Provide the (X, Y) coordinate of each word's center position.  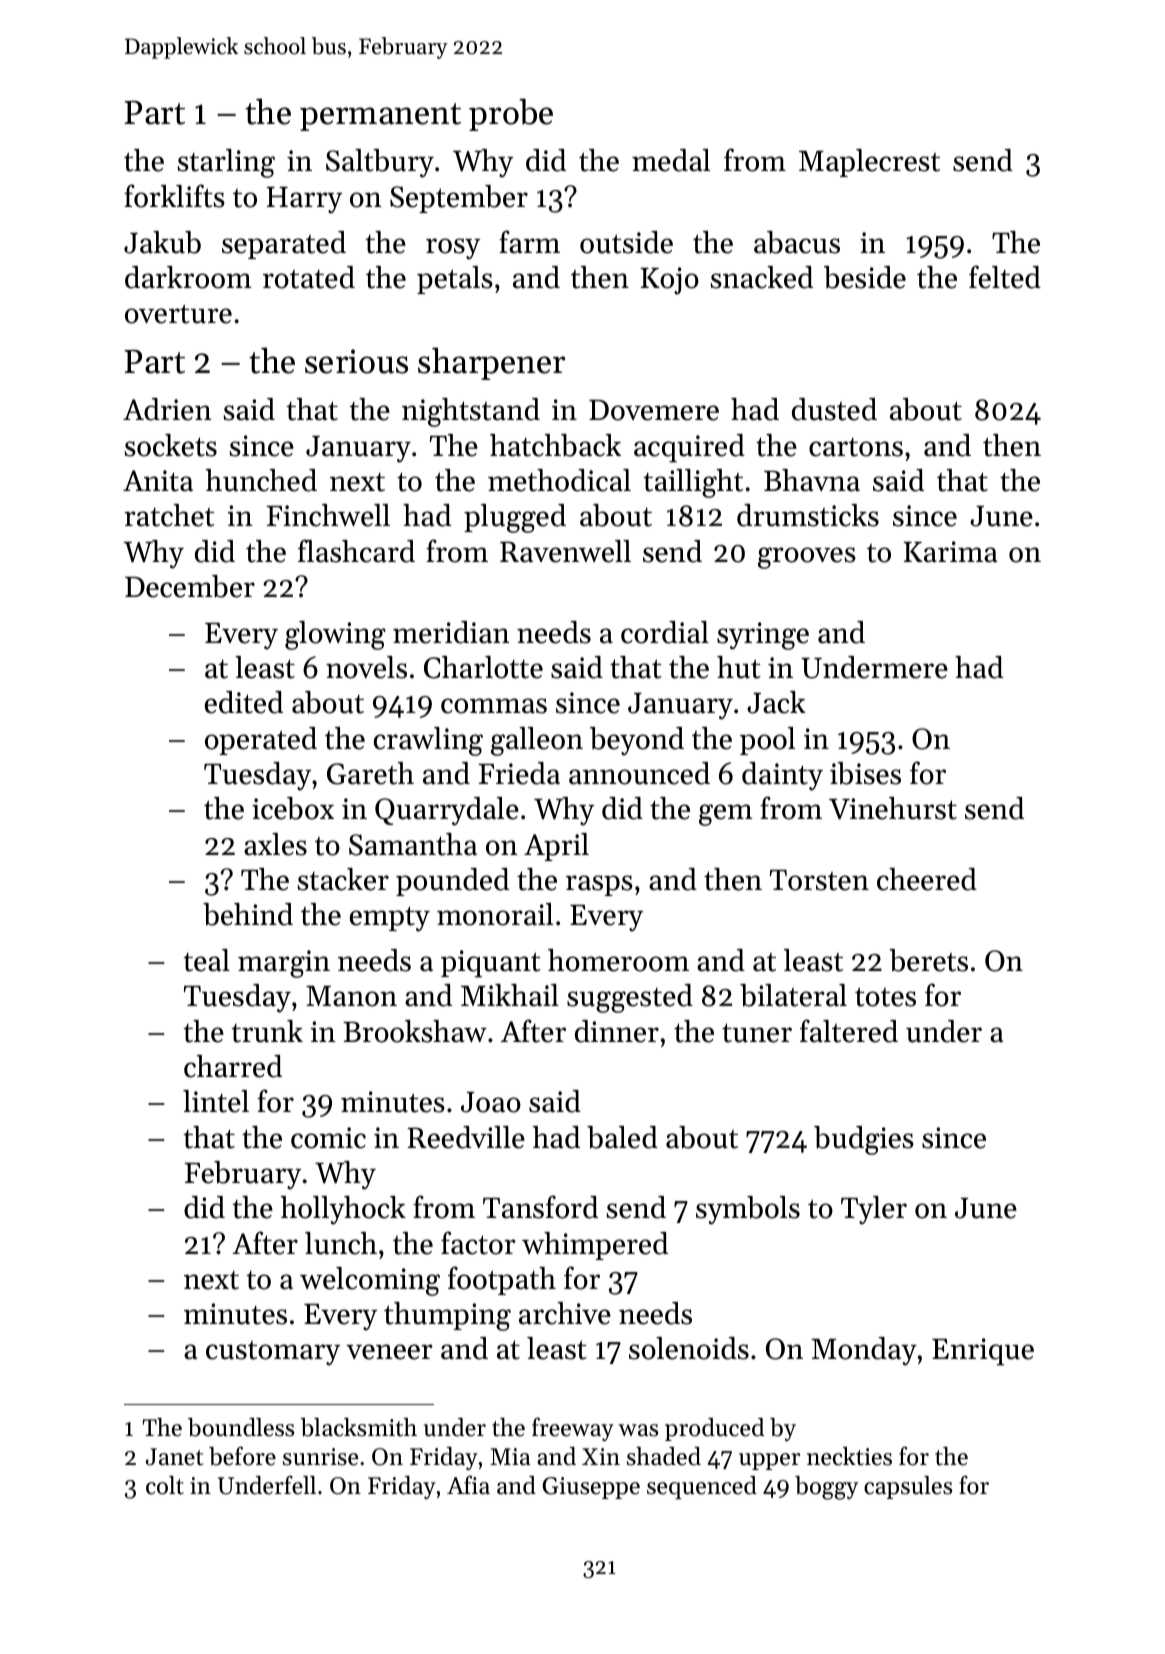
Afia (468, 1484)
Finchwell (328, 515)
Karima (950, 552)
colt (165, 1485)
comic (328, 1138)
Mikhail (510, 995)
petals (455, 280)
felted (1005, 277)
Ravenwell (565, 551)
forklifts (174, 196)
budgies (864, 1140)
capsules (908, 1487)
